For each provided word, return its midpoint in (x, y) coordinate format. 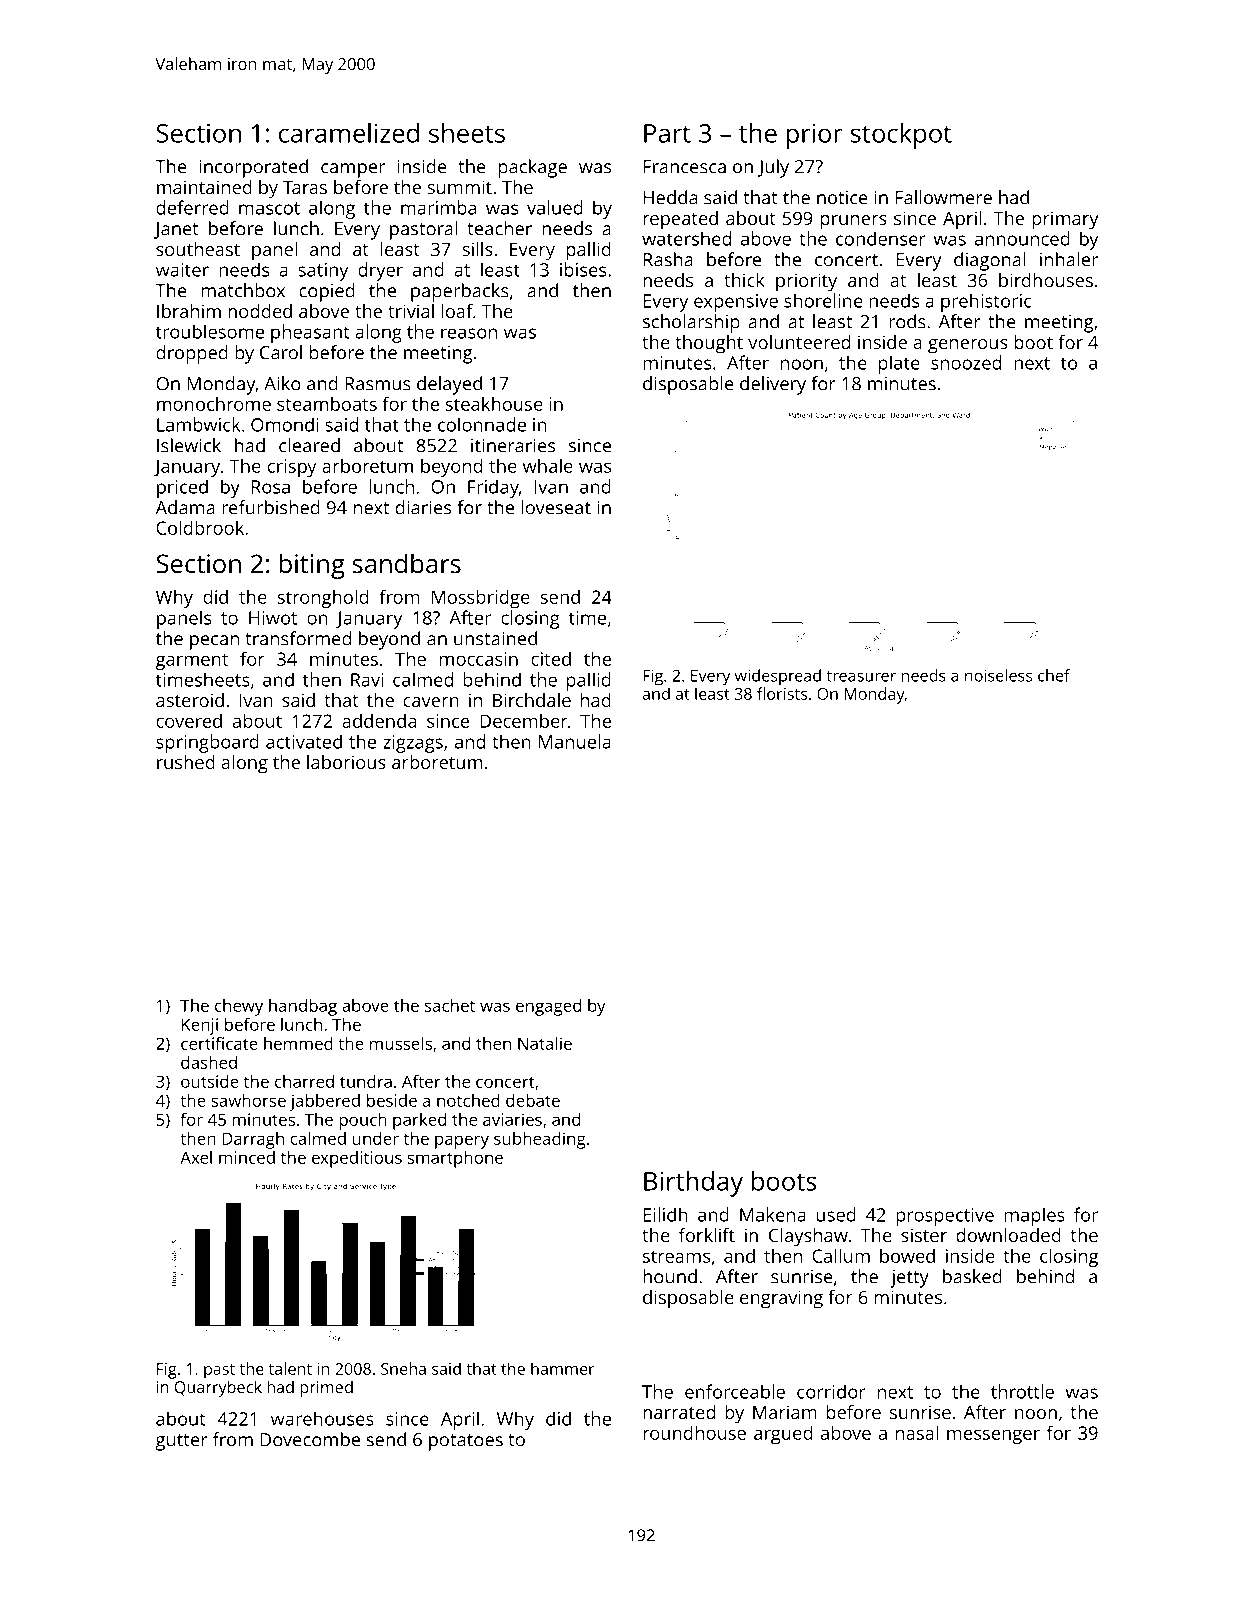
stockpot (901, 136)
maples (1034, 1216)
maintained (204, 187)
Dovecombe (310, 1439)
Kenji (200, 1026)
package (533, 168)
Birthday (693, 1184)
